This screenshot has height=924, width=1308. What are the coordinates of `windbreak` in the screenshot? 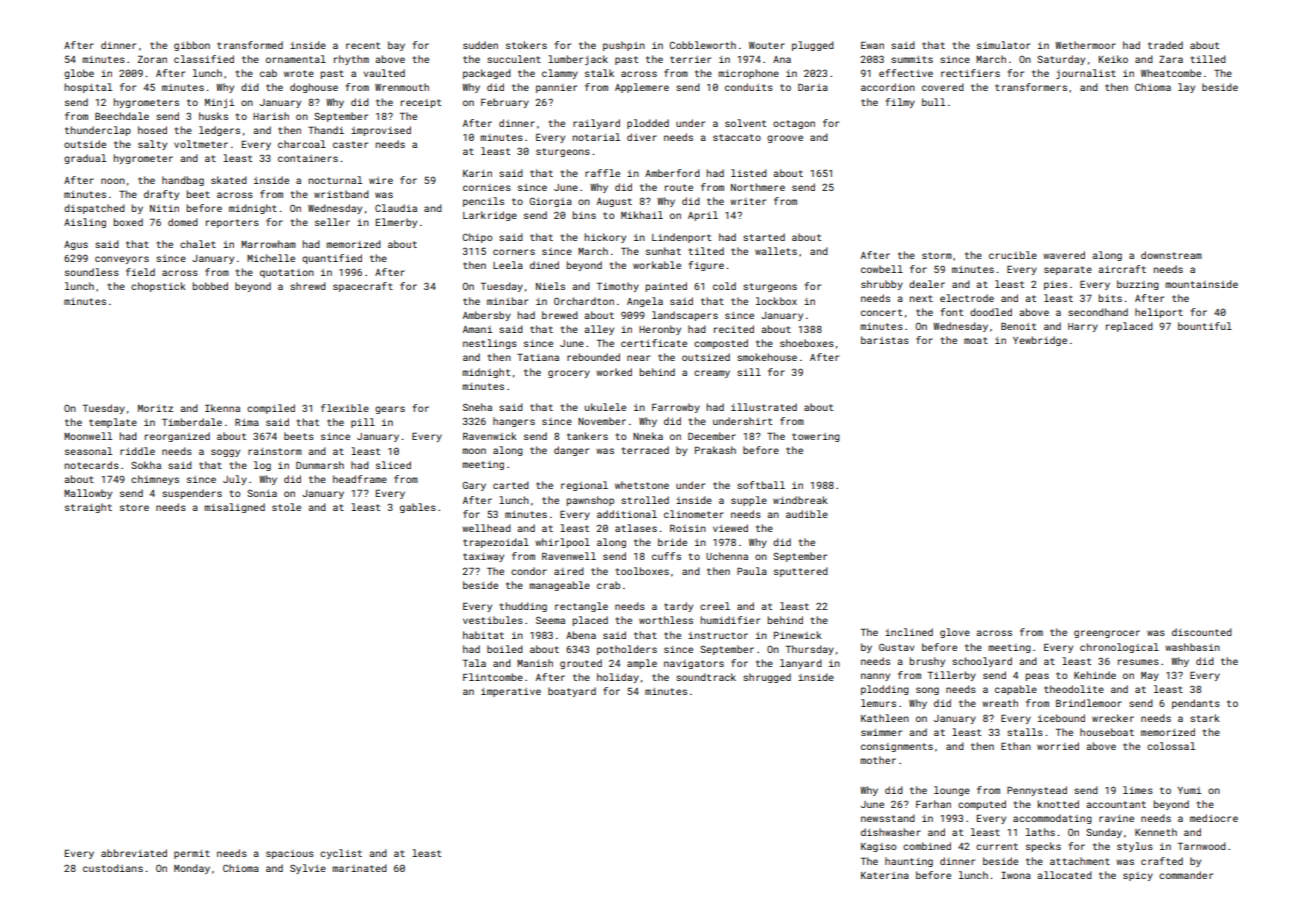 It's located at (800, 500).
